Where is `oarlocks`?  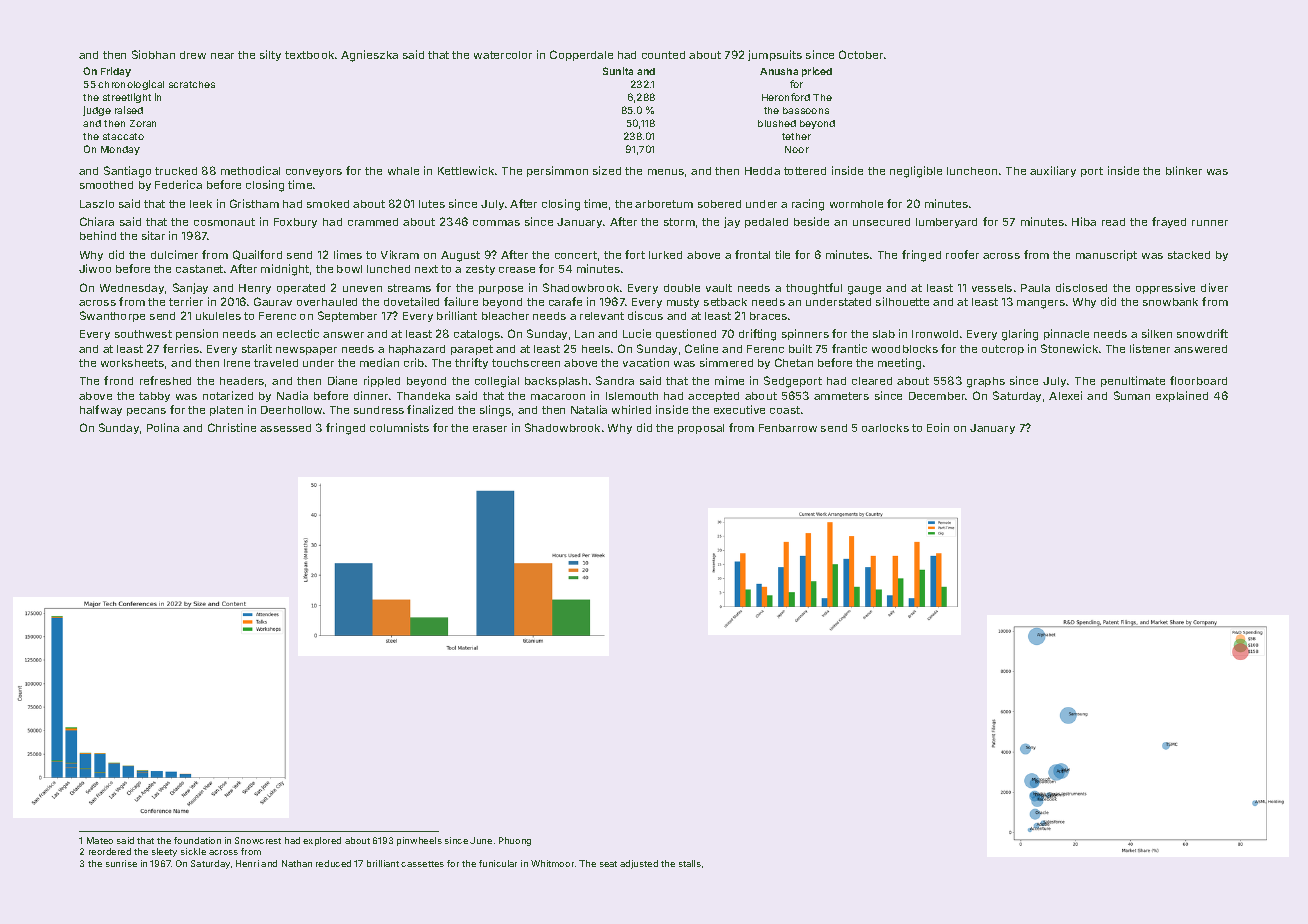
oarlocks is located at coordinates (885, 428).
